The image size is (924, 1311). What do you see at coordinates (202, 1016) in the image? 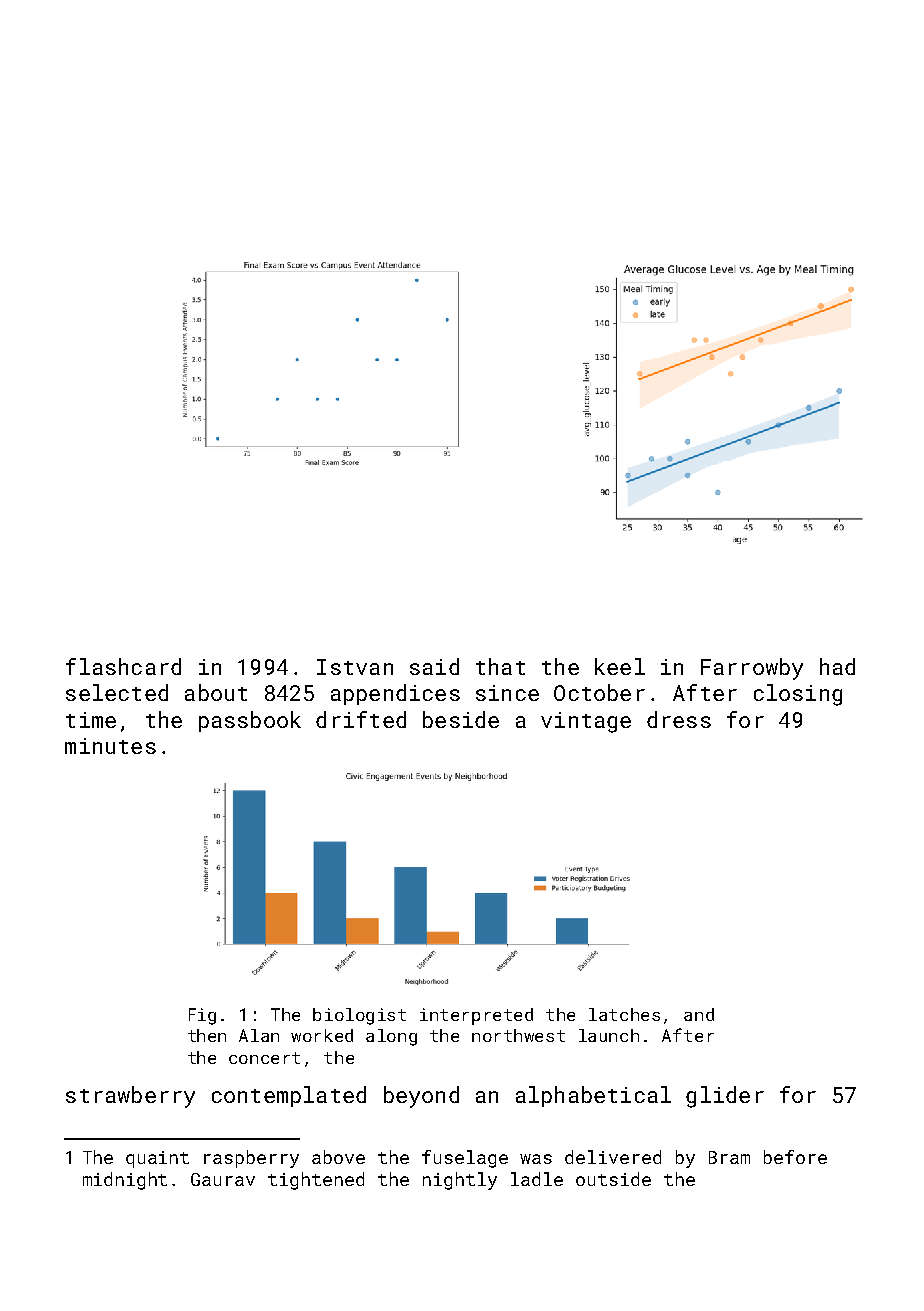
I see `Fig` at bounding box center [202, 1016].
